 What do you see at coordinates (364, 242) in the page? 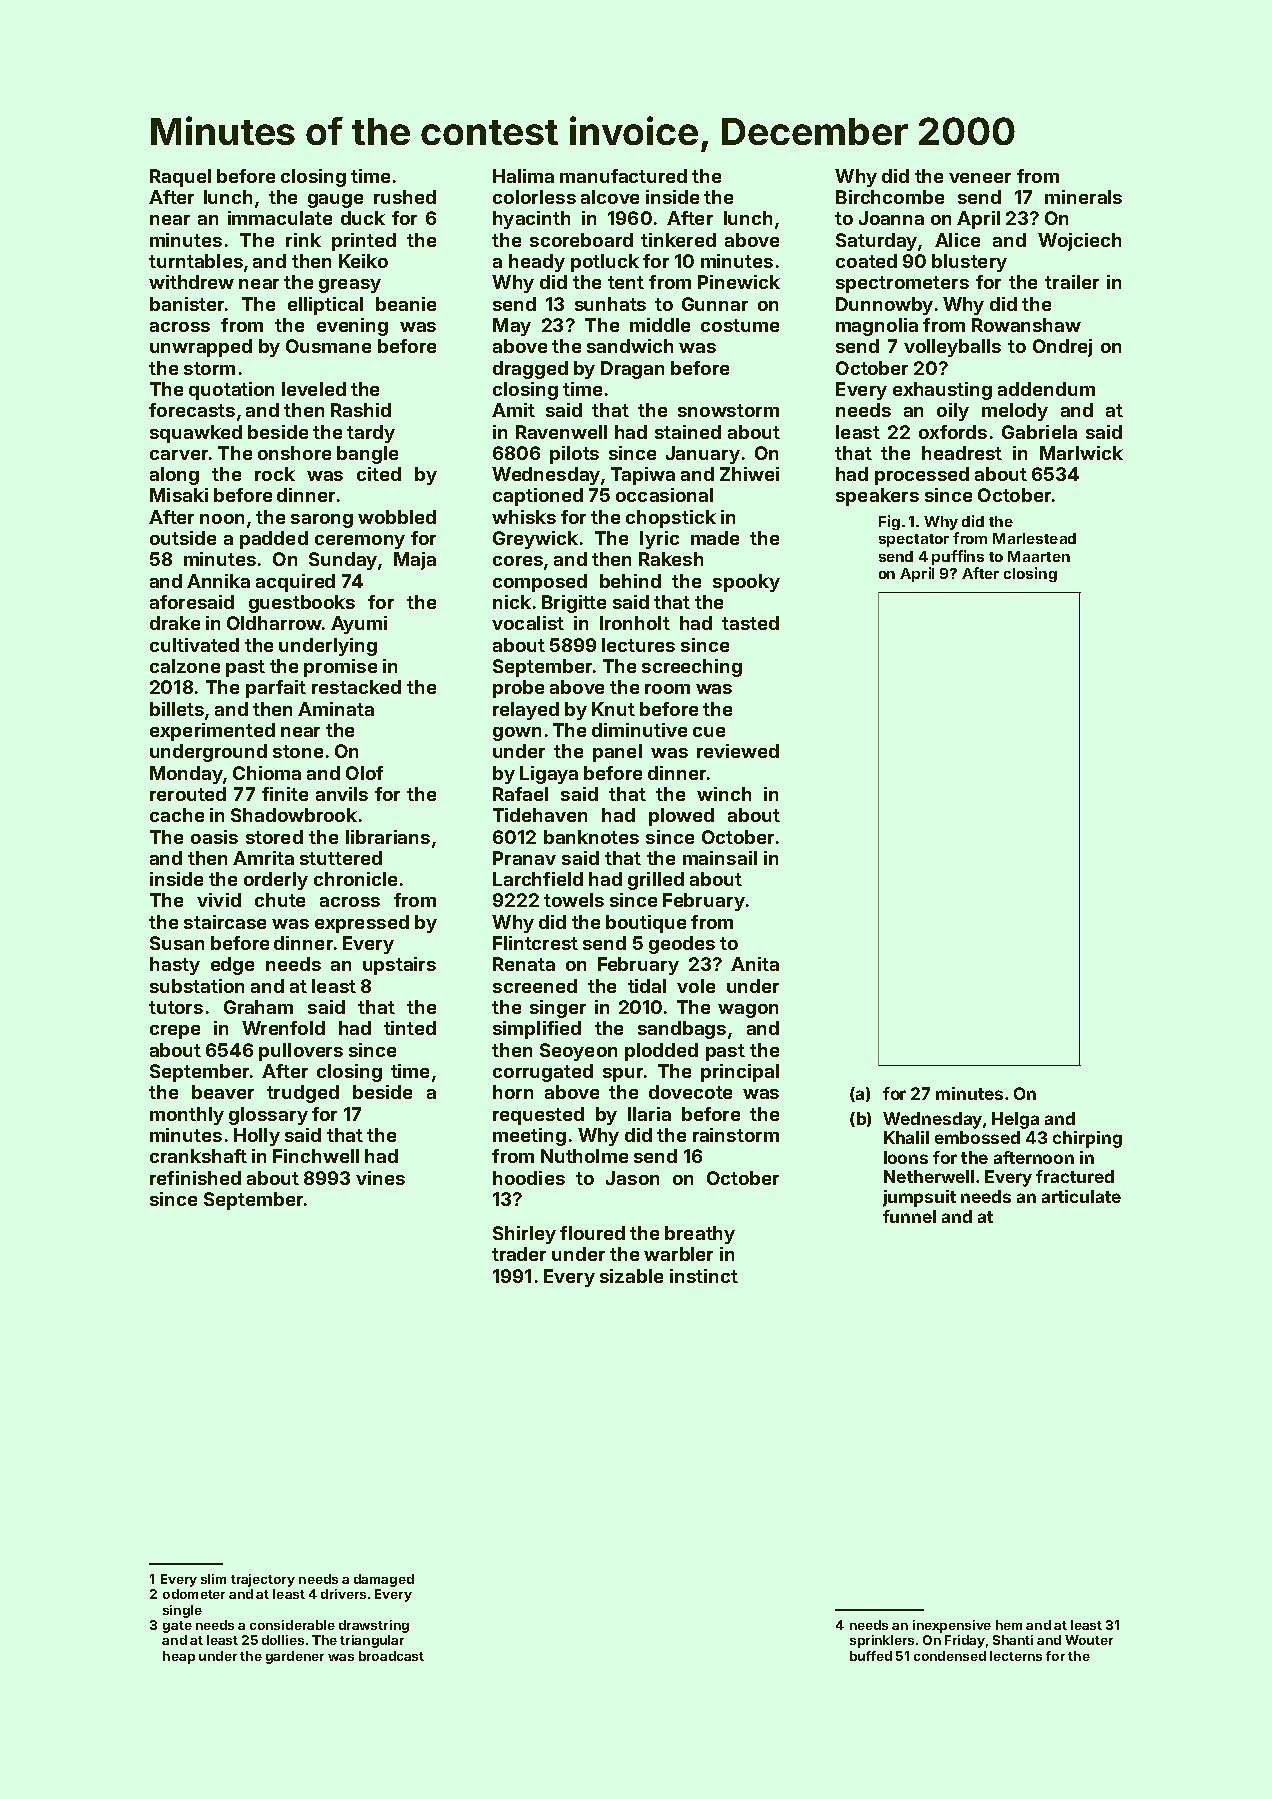
I see `printed` at bounding box center [364, 242].
